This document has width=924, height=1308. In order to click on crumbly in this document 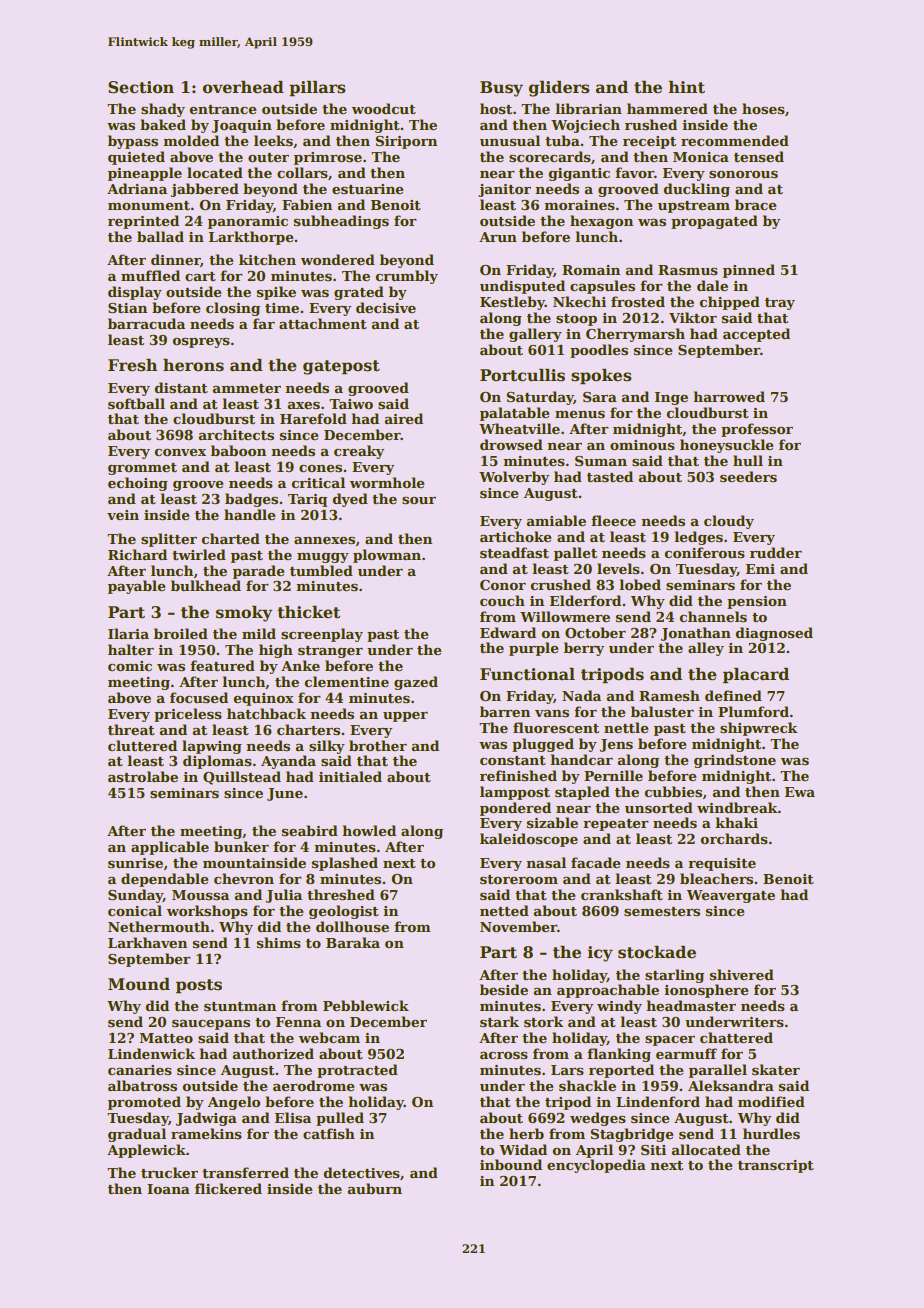, I will do `click(406, 277)`.
